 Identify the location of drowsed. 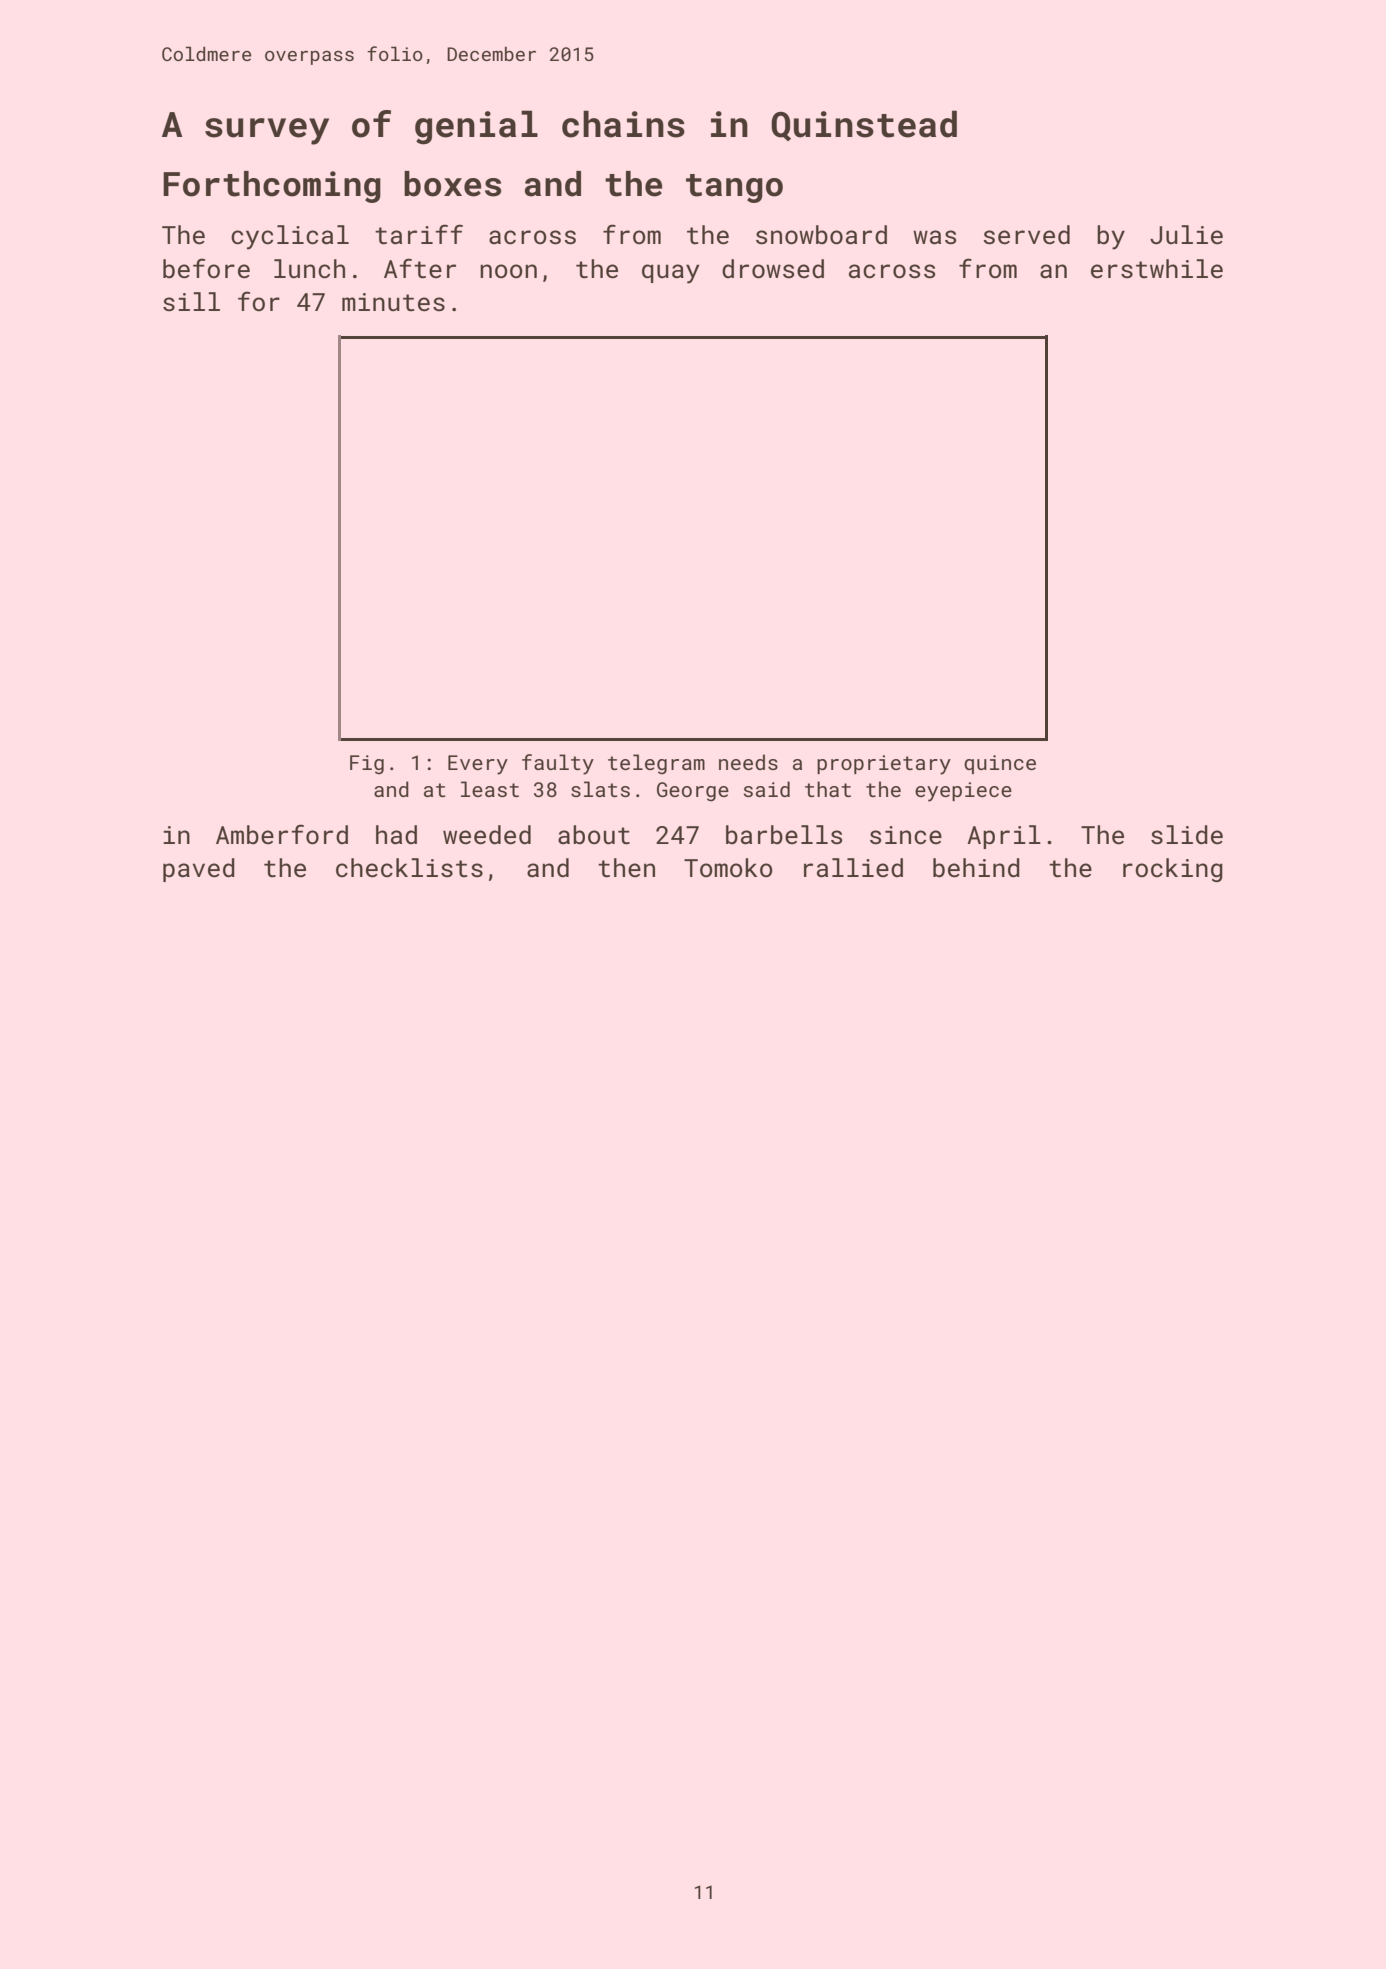
(773, 269).
